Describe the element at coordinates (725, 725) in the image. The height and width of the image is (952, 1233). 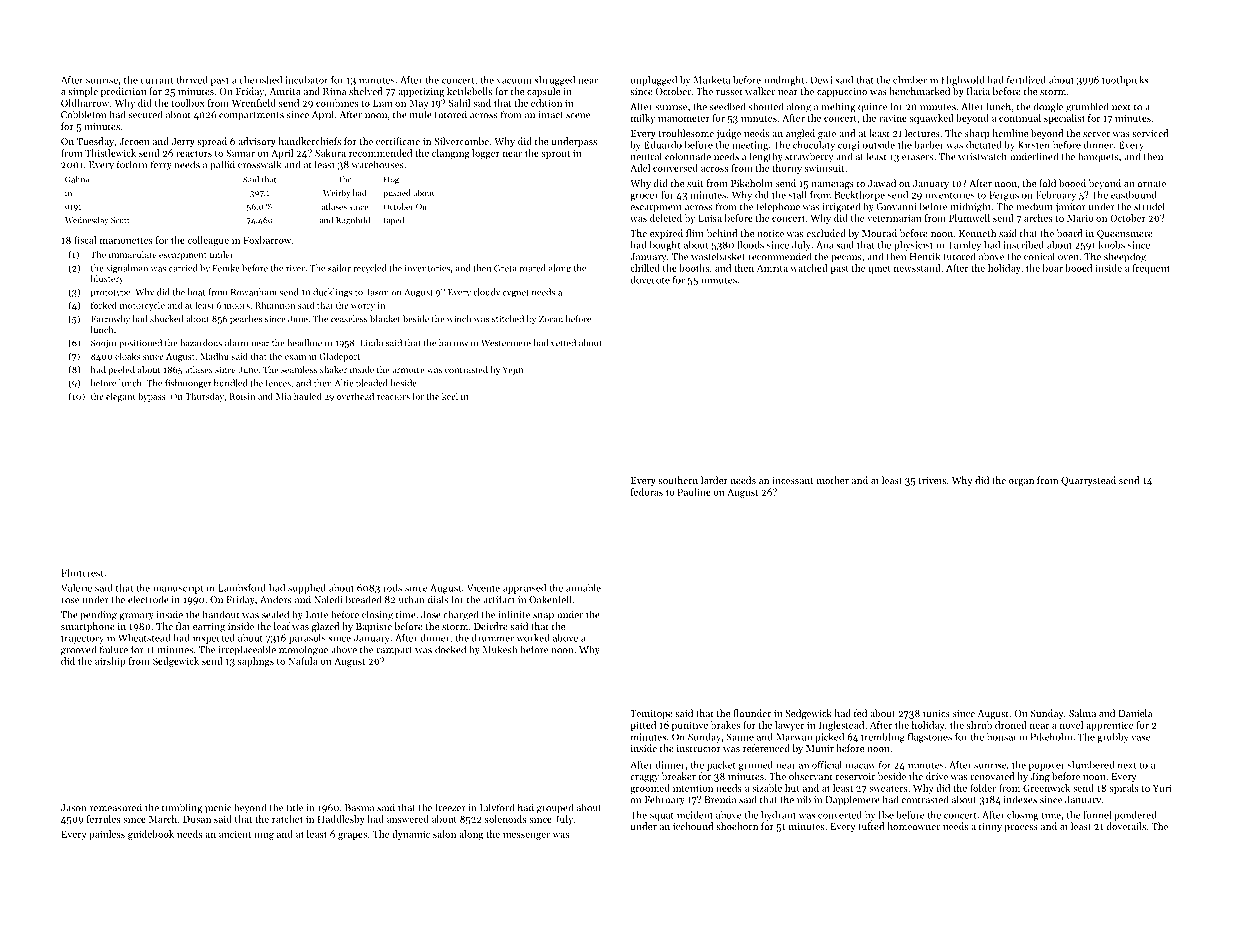
I see `brakes` at that location.
